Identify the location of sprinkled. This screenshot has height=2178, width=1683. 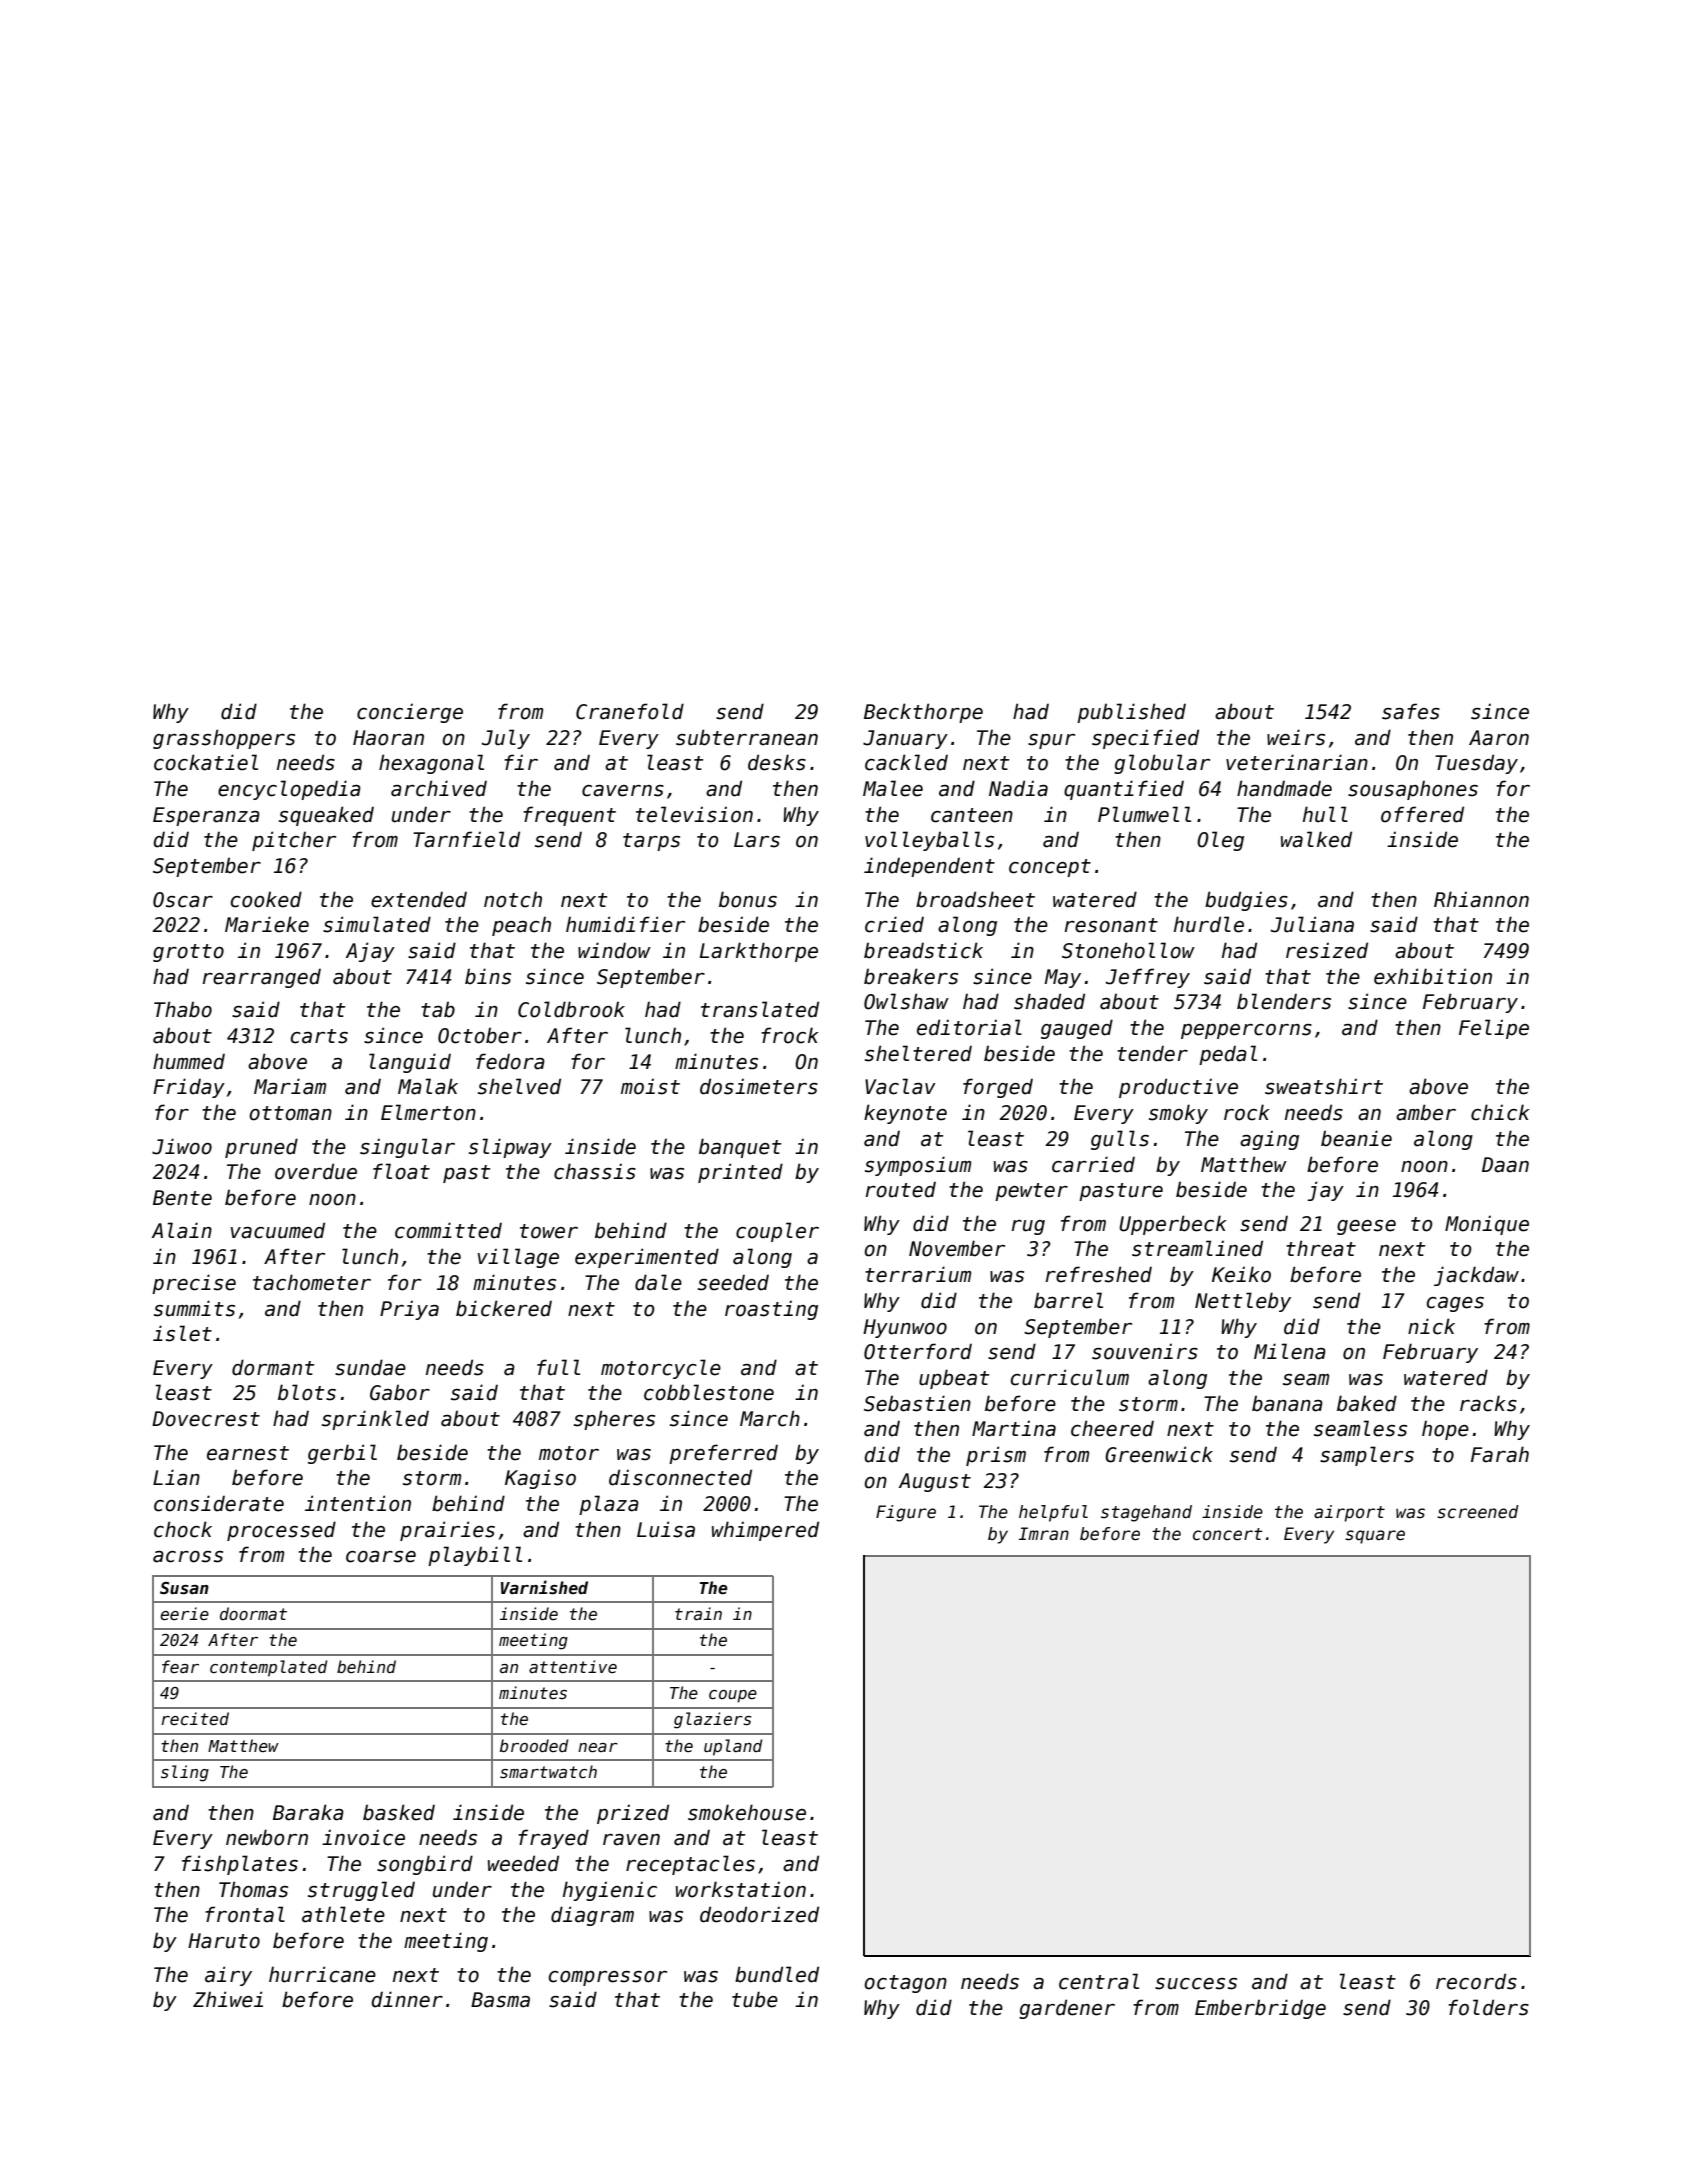
(375, 1420).
